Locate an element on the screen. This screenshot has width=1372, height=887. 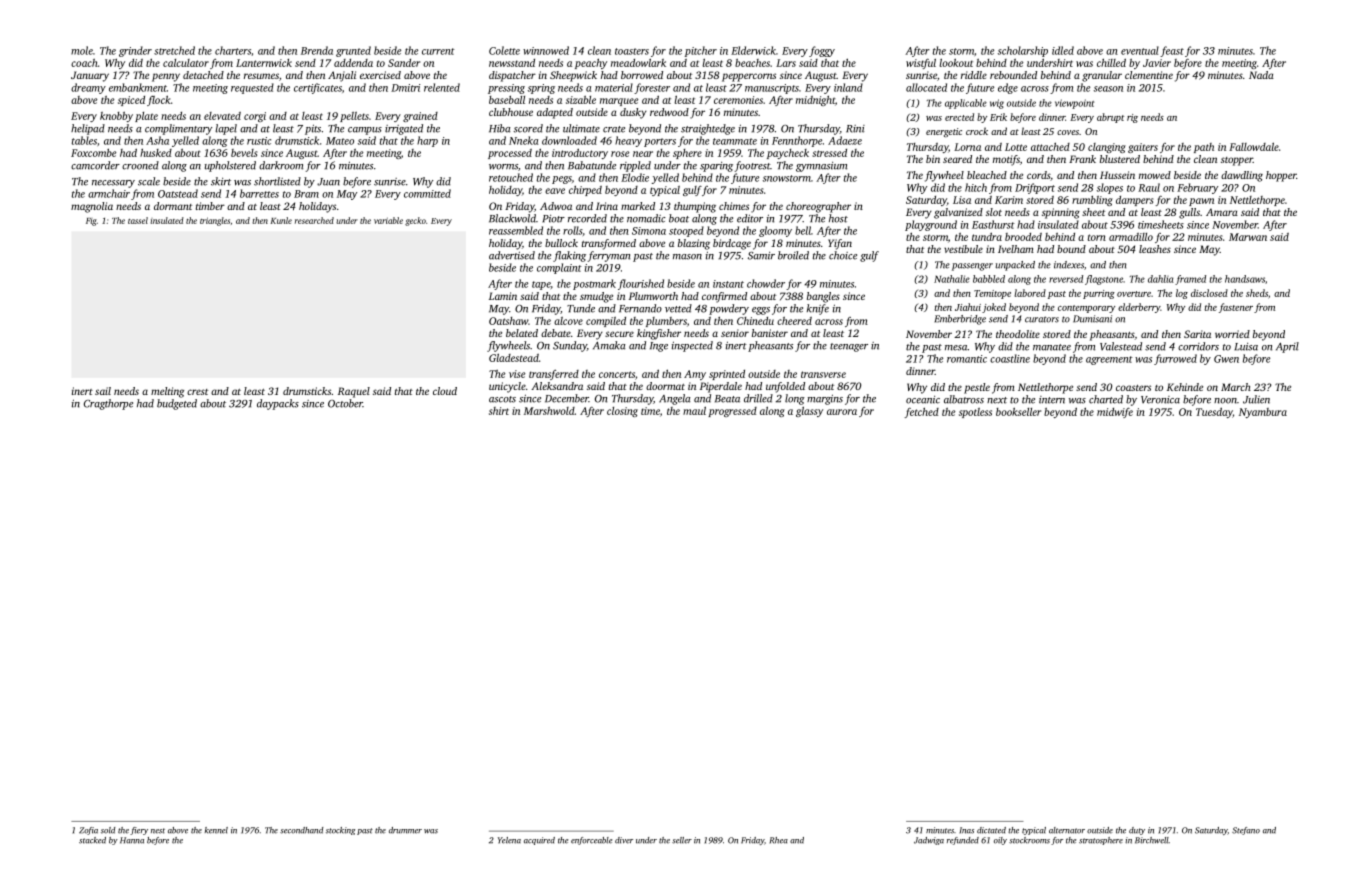
Erik is located at coordinates (998, 117).
